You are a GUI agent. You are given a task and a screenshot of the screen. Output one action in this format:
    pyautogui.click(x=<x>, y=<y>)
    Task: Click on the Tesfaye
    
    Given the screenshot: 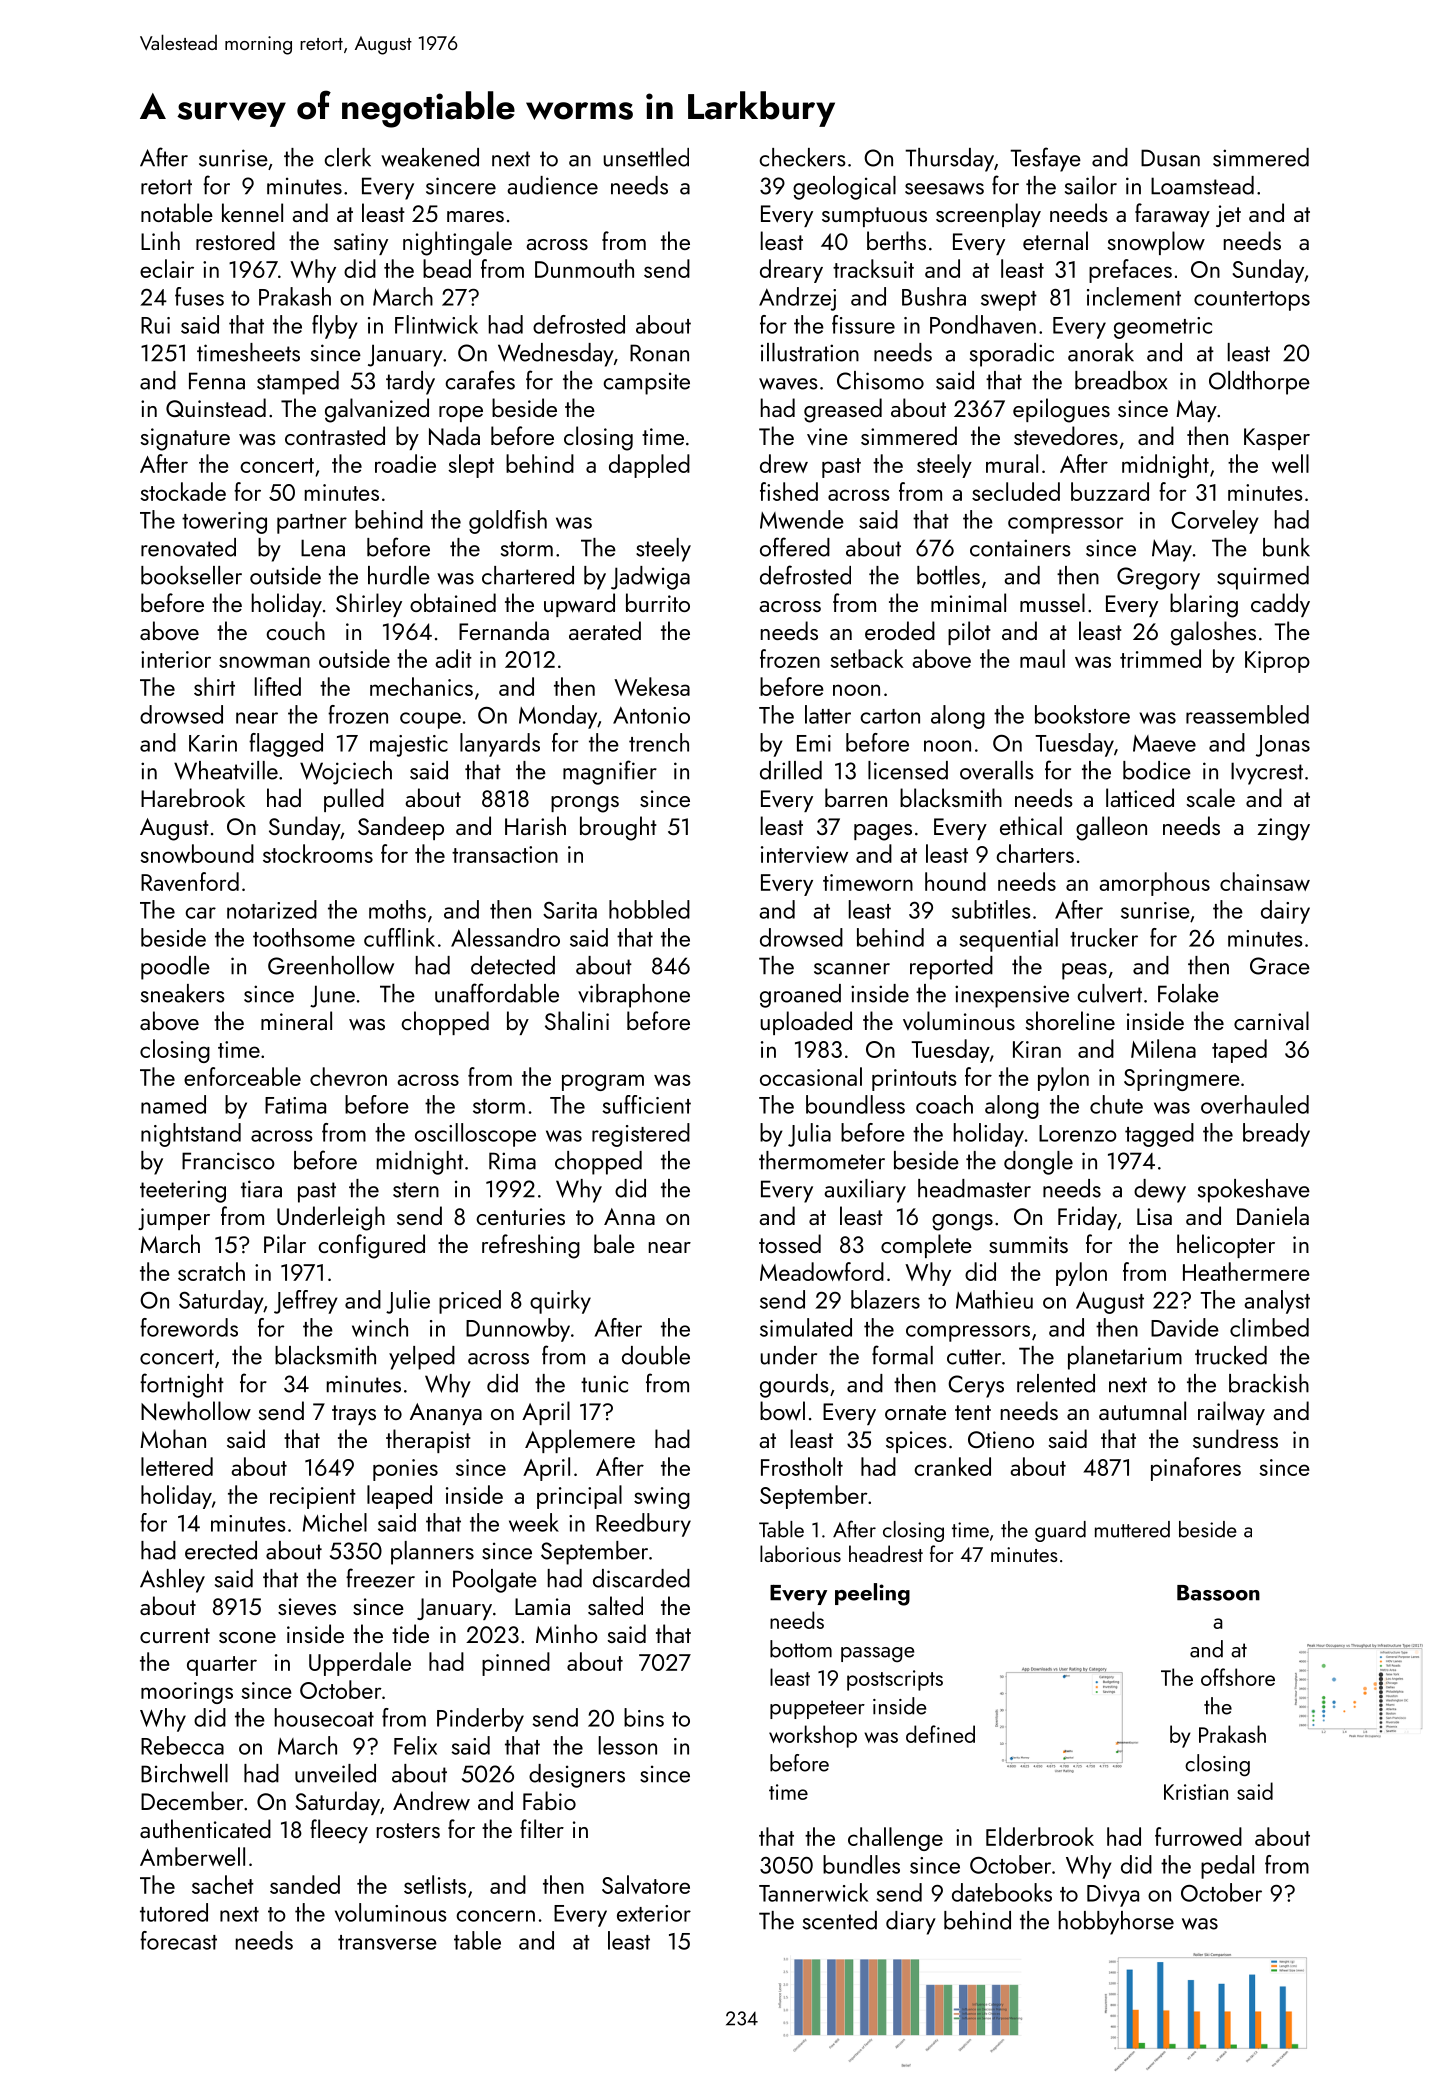 What is the action you would take?
    pyautogui.click(x=1045, y=159)
